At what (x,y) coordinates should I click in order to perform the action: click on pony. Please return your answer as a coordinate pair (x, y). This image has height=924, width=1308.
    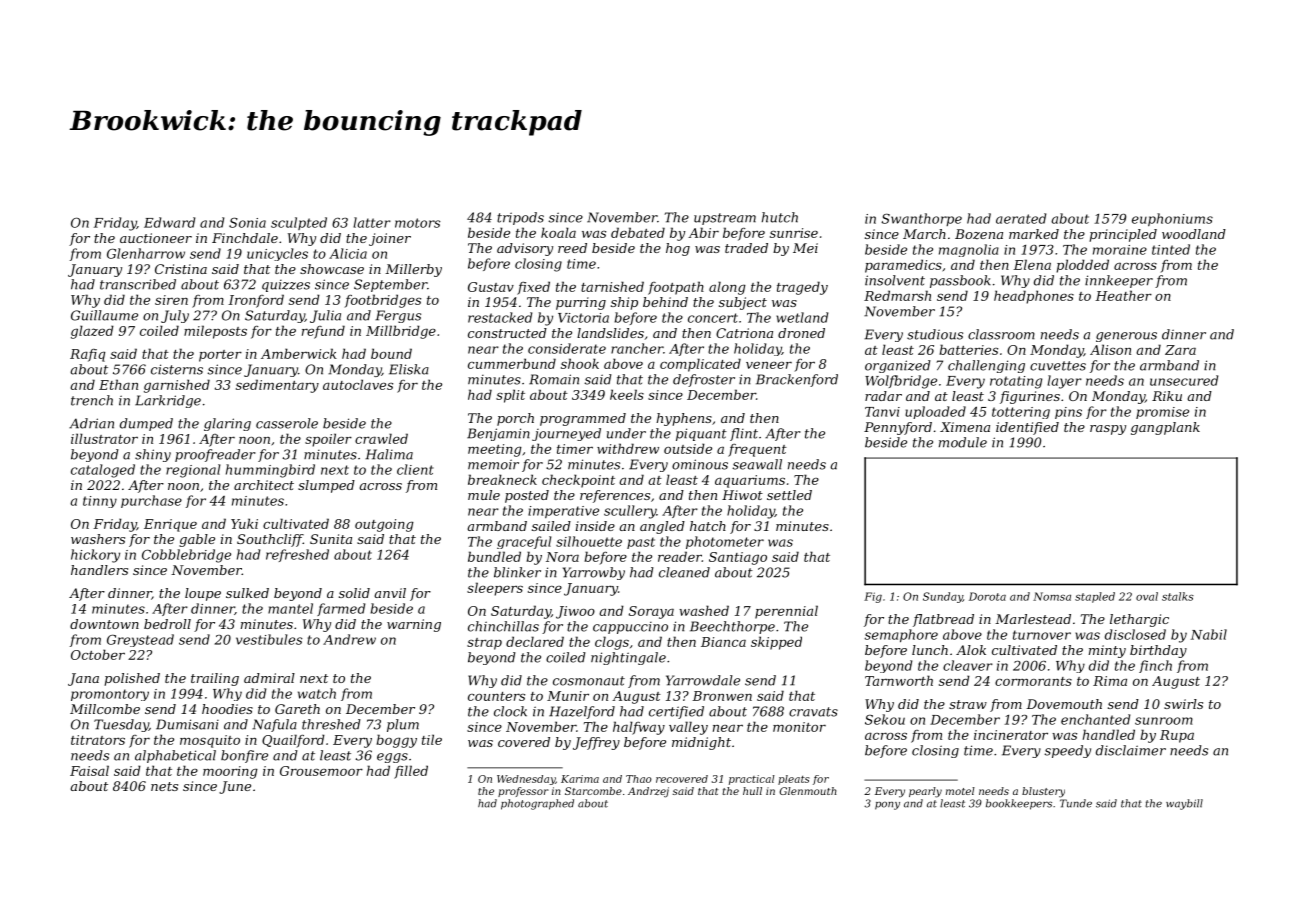
    Looking at the image, I should click on (887, 805).
